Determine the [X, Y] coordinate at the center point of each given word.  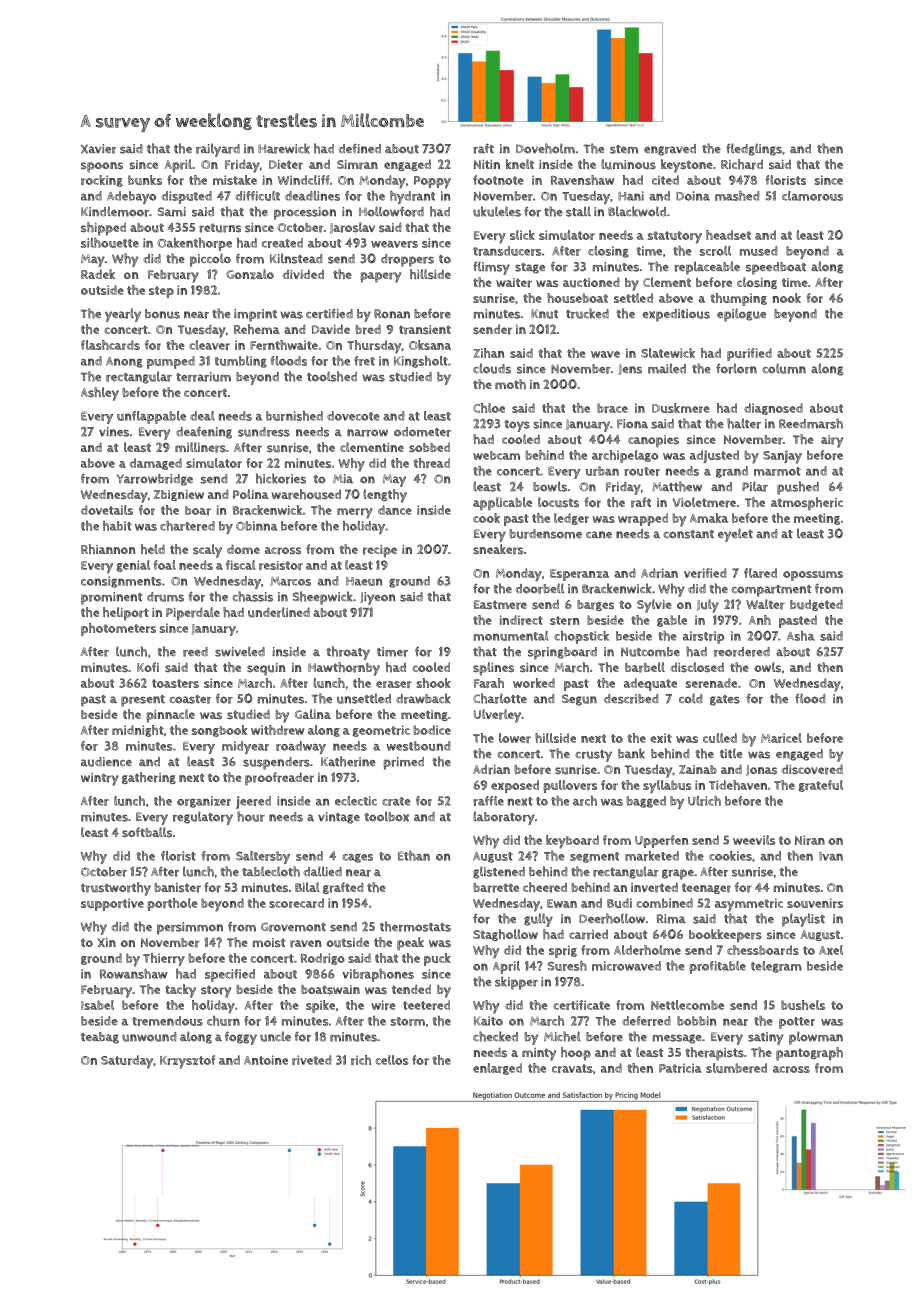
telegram [776, 967]
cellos [391, 1060]
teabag [100, 1038]
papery [380, 277]
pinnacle [170, 716]
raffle [488, 801]
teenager [706, 888]
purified [749, 354]
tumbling [240, 362]
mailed [667, 368]
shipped [103, 229]
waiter [514, 283]
